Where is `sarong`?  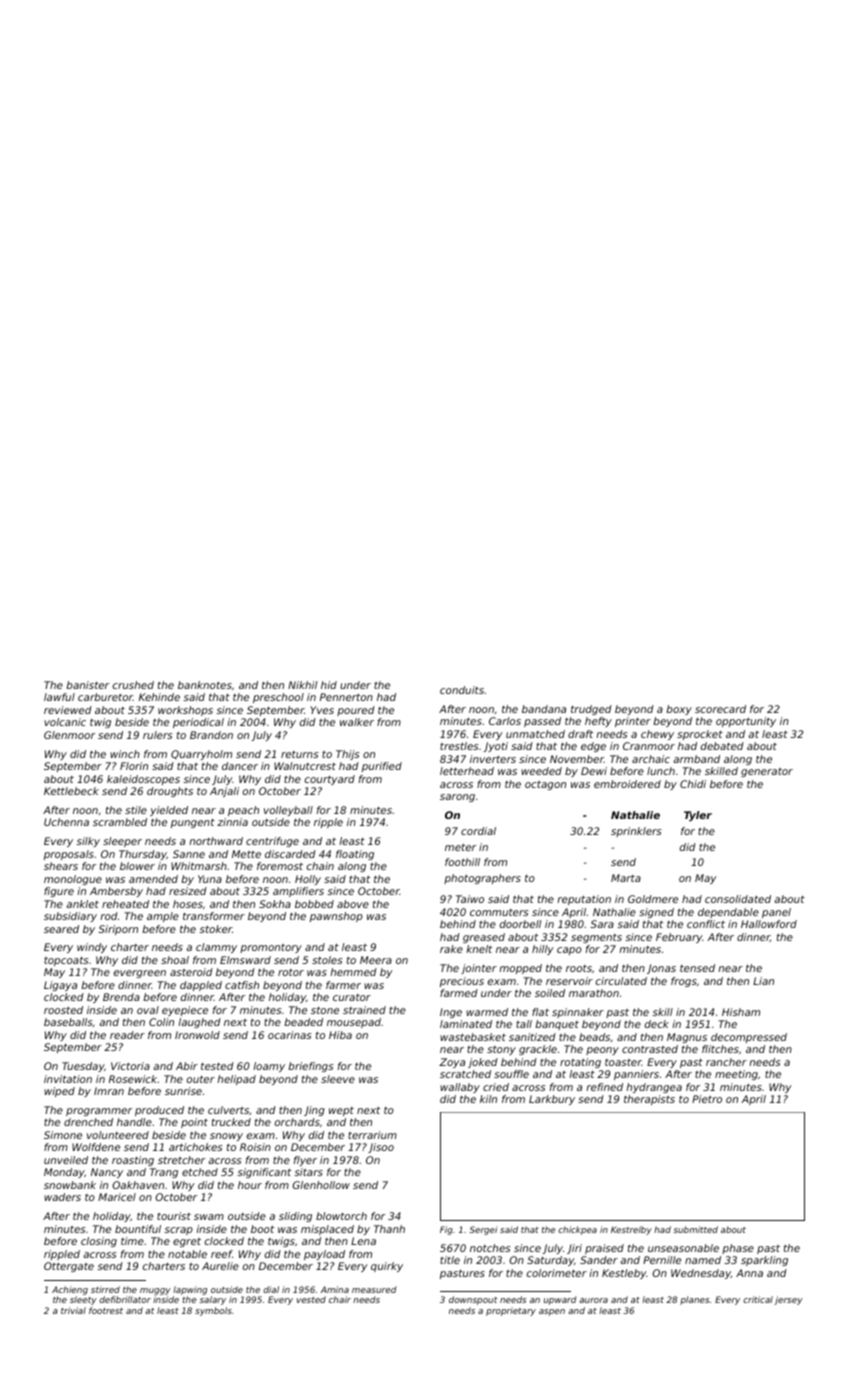
sarong is located at coordinates (457, 798).
